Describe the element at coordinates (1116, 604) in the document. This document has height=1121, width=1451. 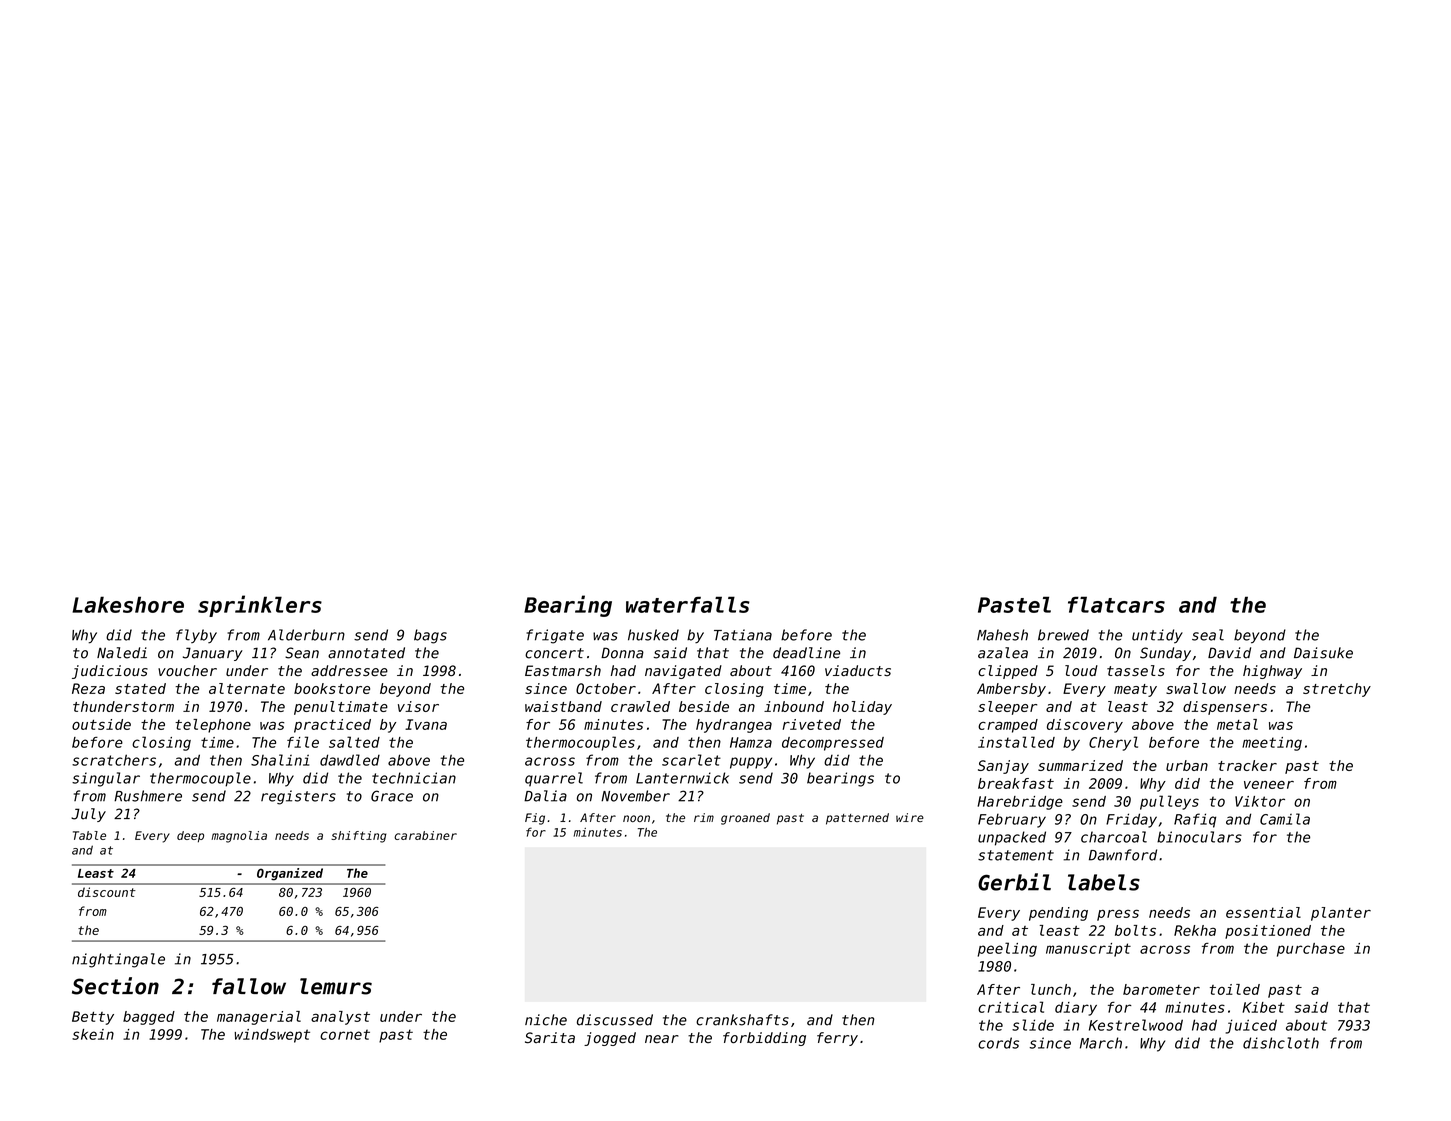
I see `flatcars` at that location.
